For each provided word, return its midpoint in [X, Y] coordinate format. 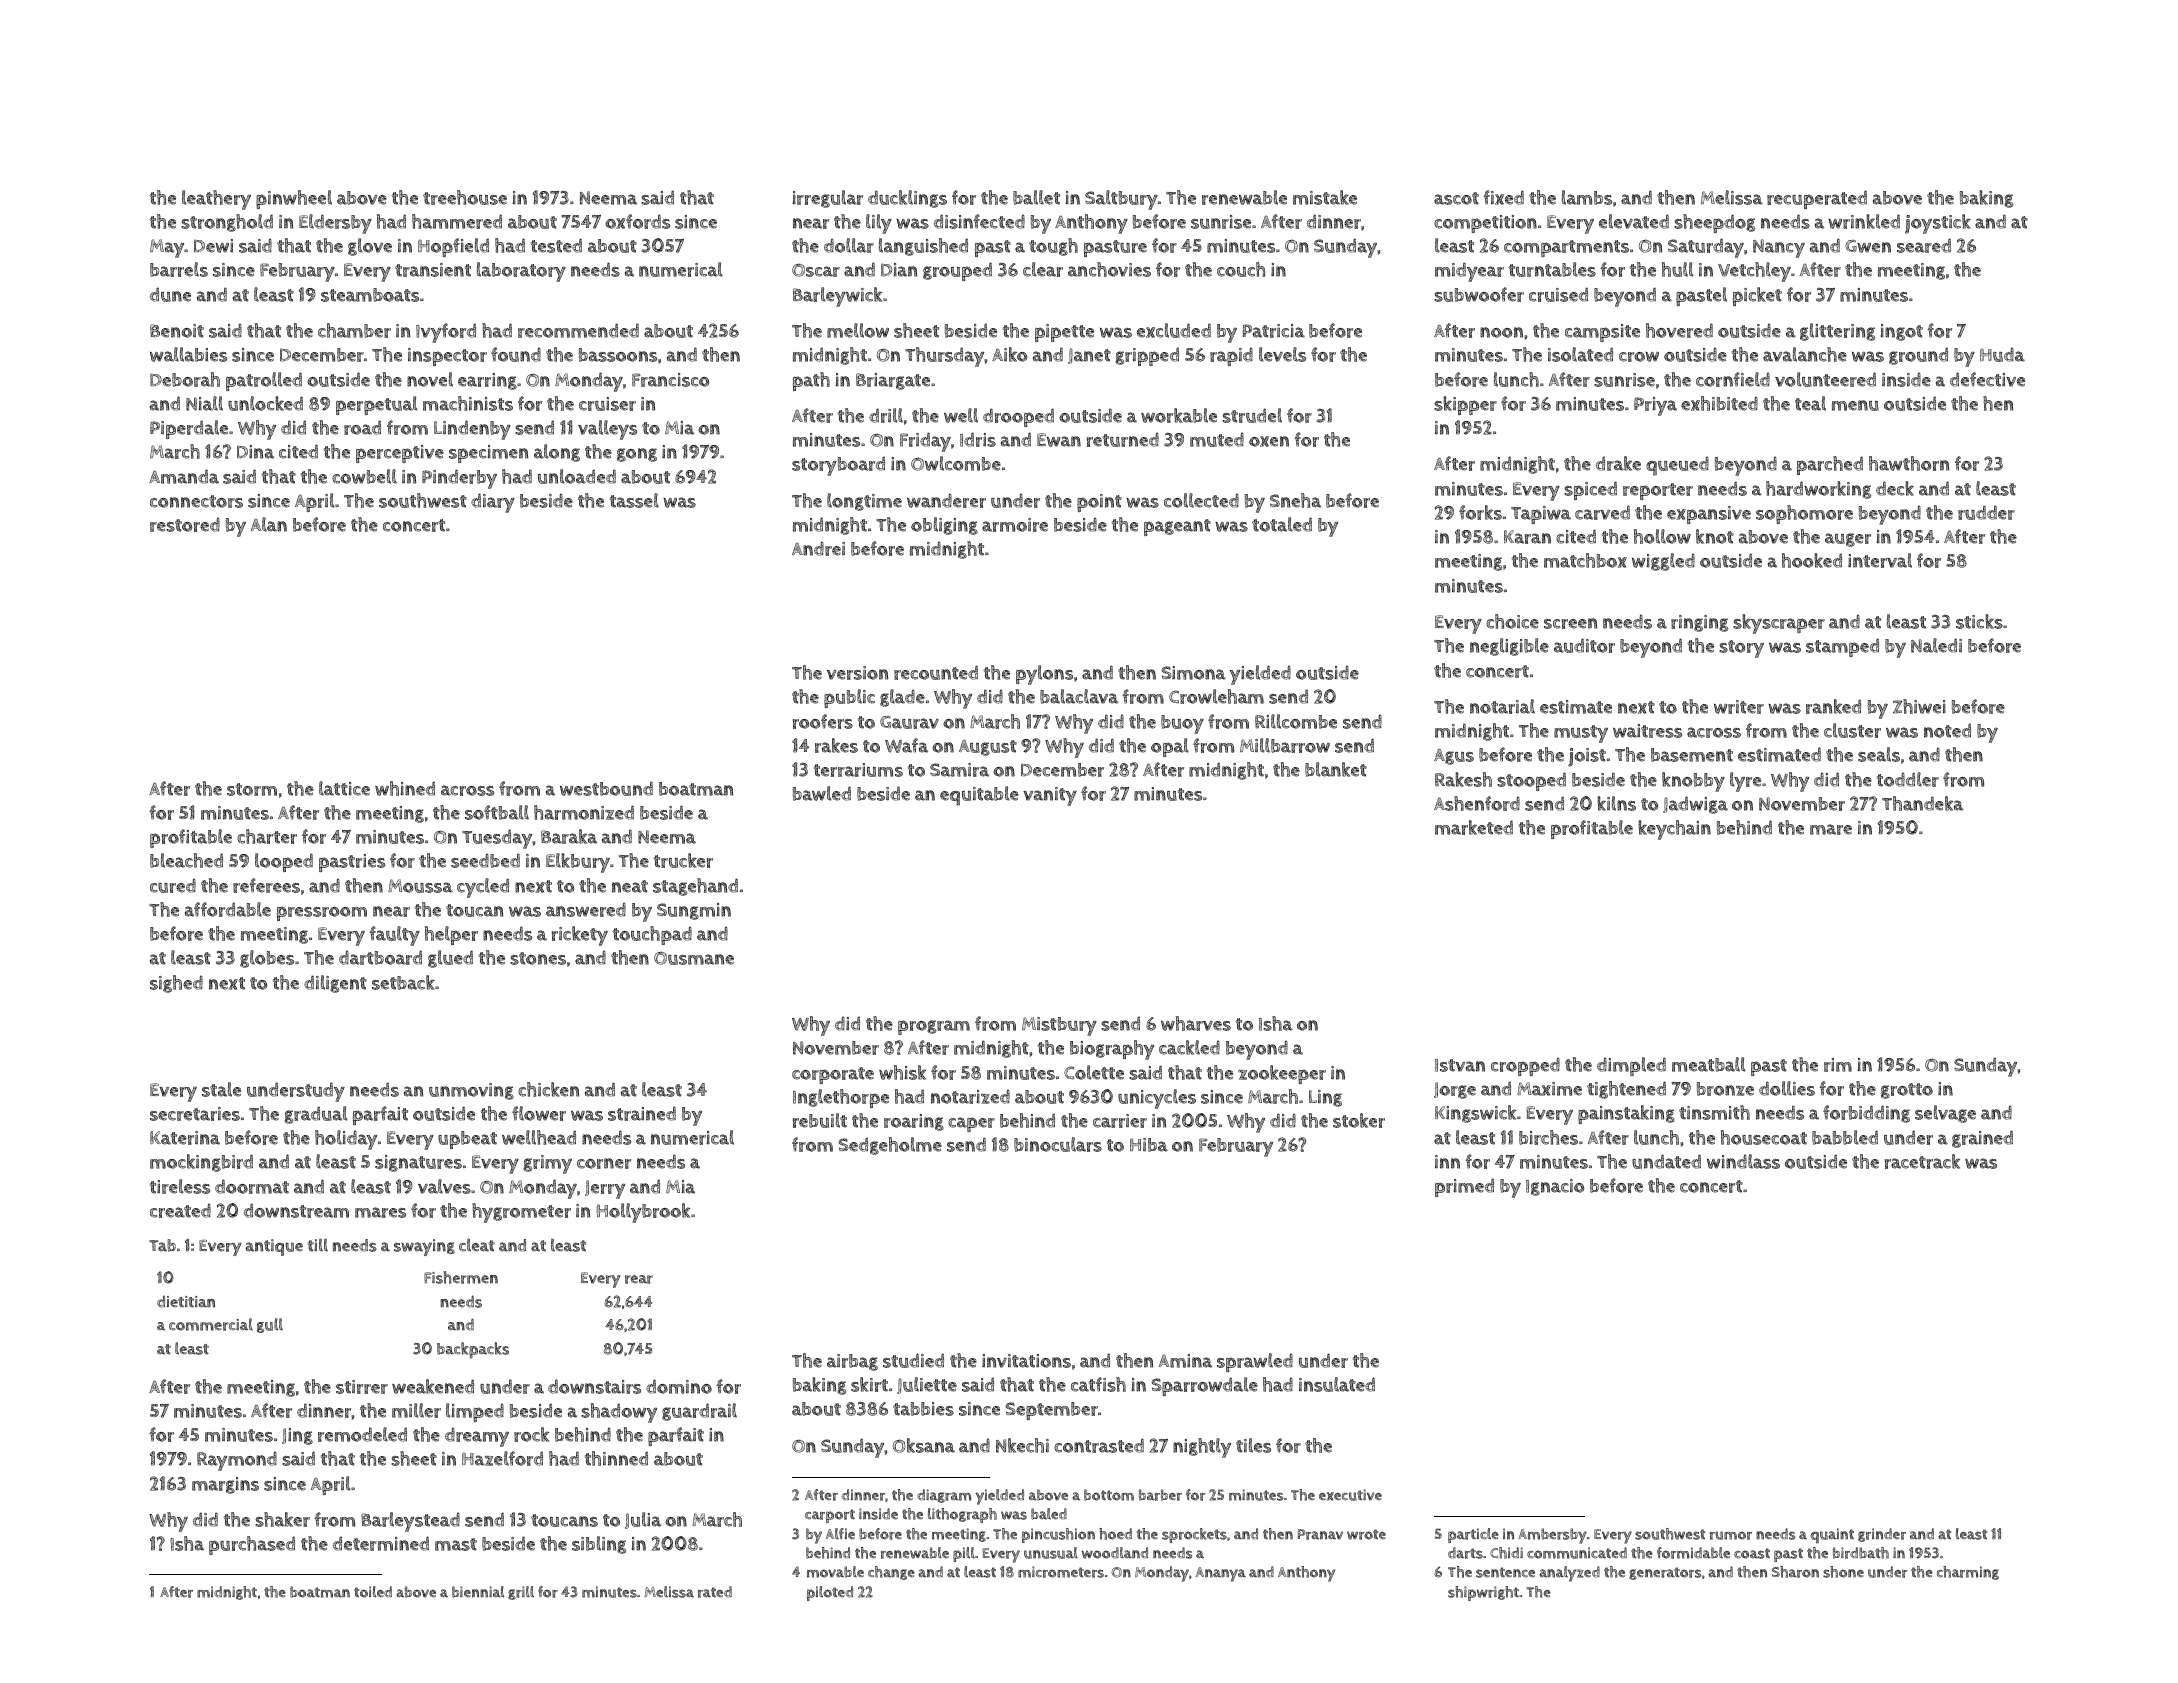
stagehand [695, 887]
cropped [1525, 1066]
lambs [1587, 197]
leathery [216, 200]
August [988, 748]
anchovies [1109, 269]
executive [1350, 1495]
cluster [1852, 730]
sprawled [1255, 1362]
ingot [1901, 332]
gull [270, 1325]
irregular [827, 199]
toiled [373, 1592]
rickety [580, 936]
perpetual [377, 405]
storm [252, 789]
